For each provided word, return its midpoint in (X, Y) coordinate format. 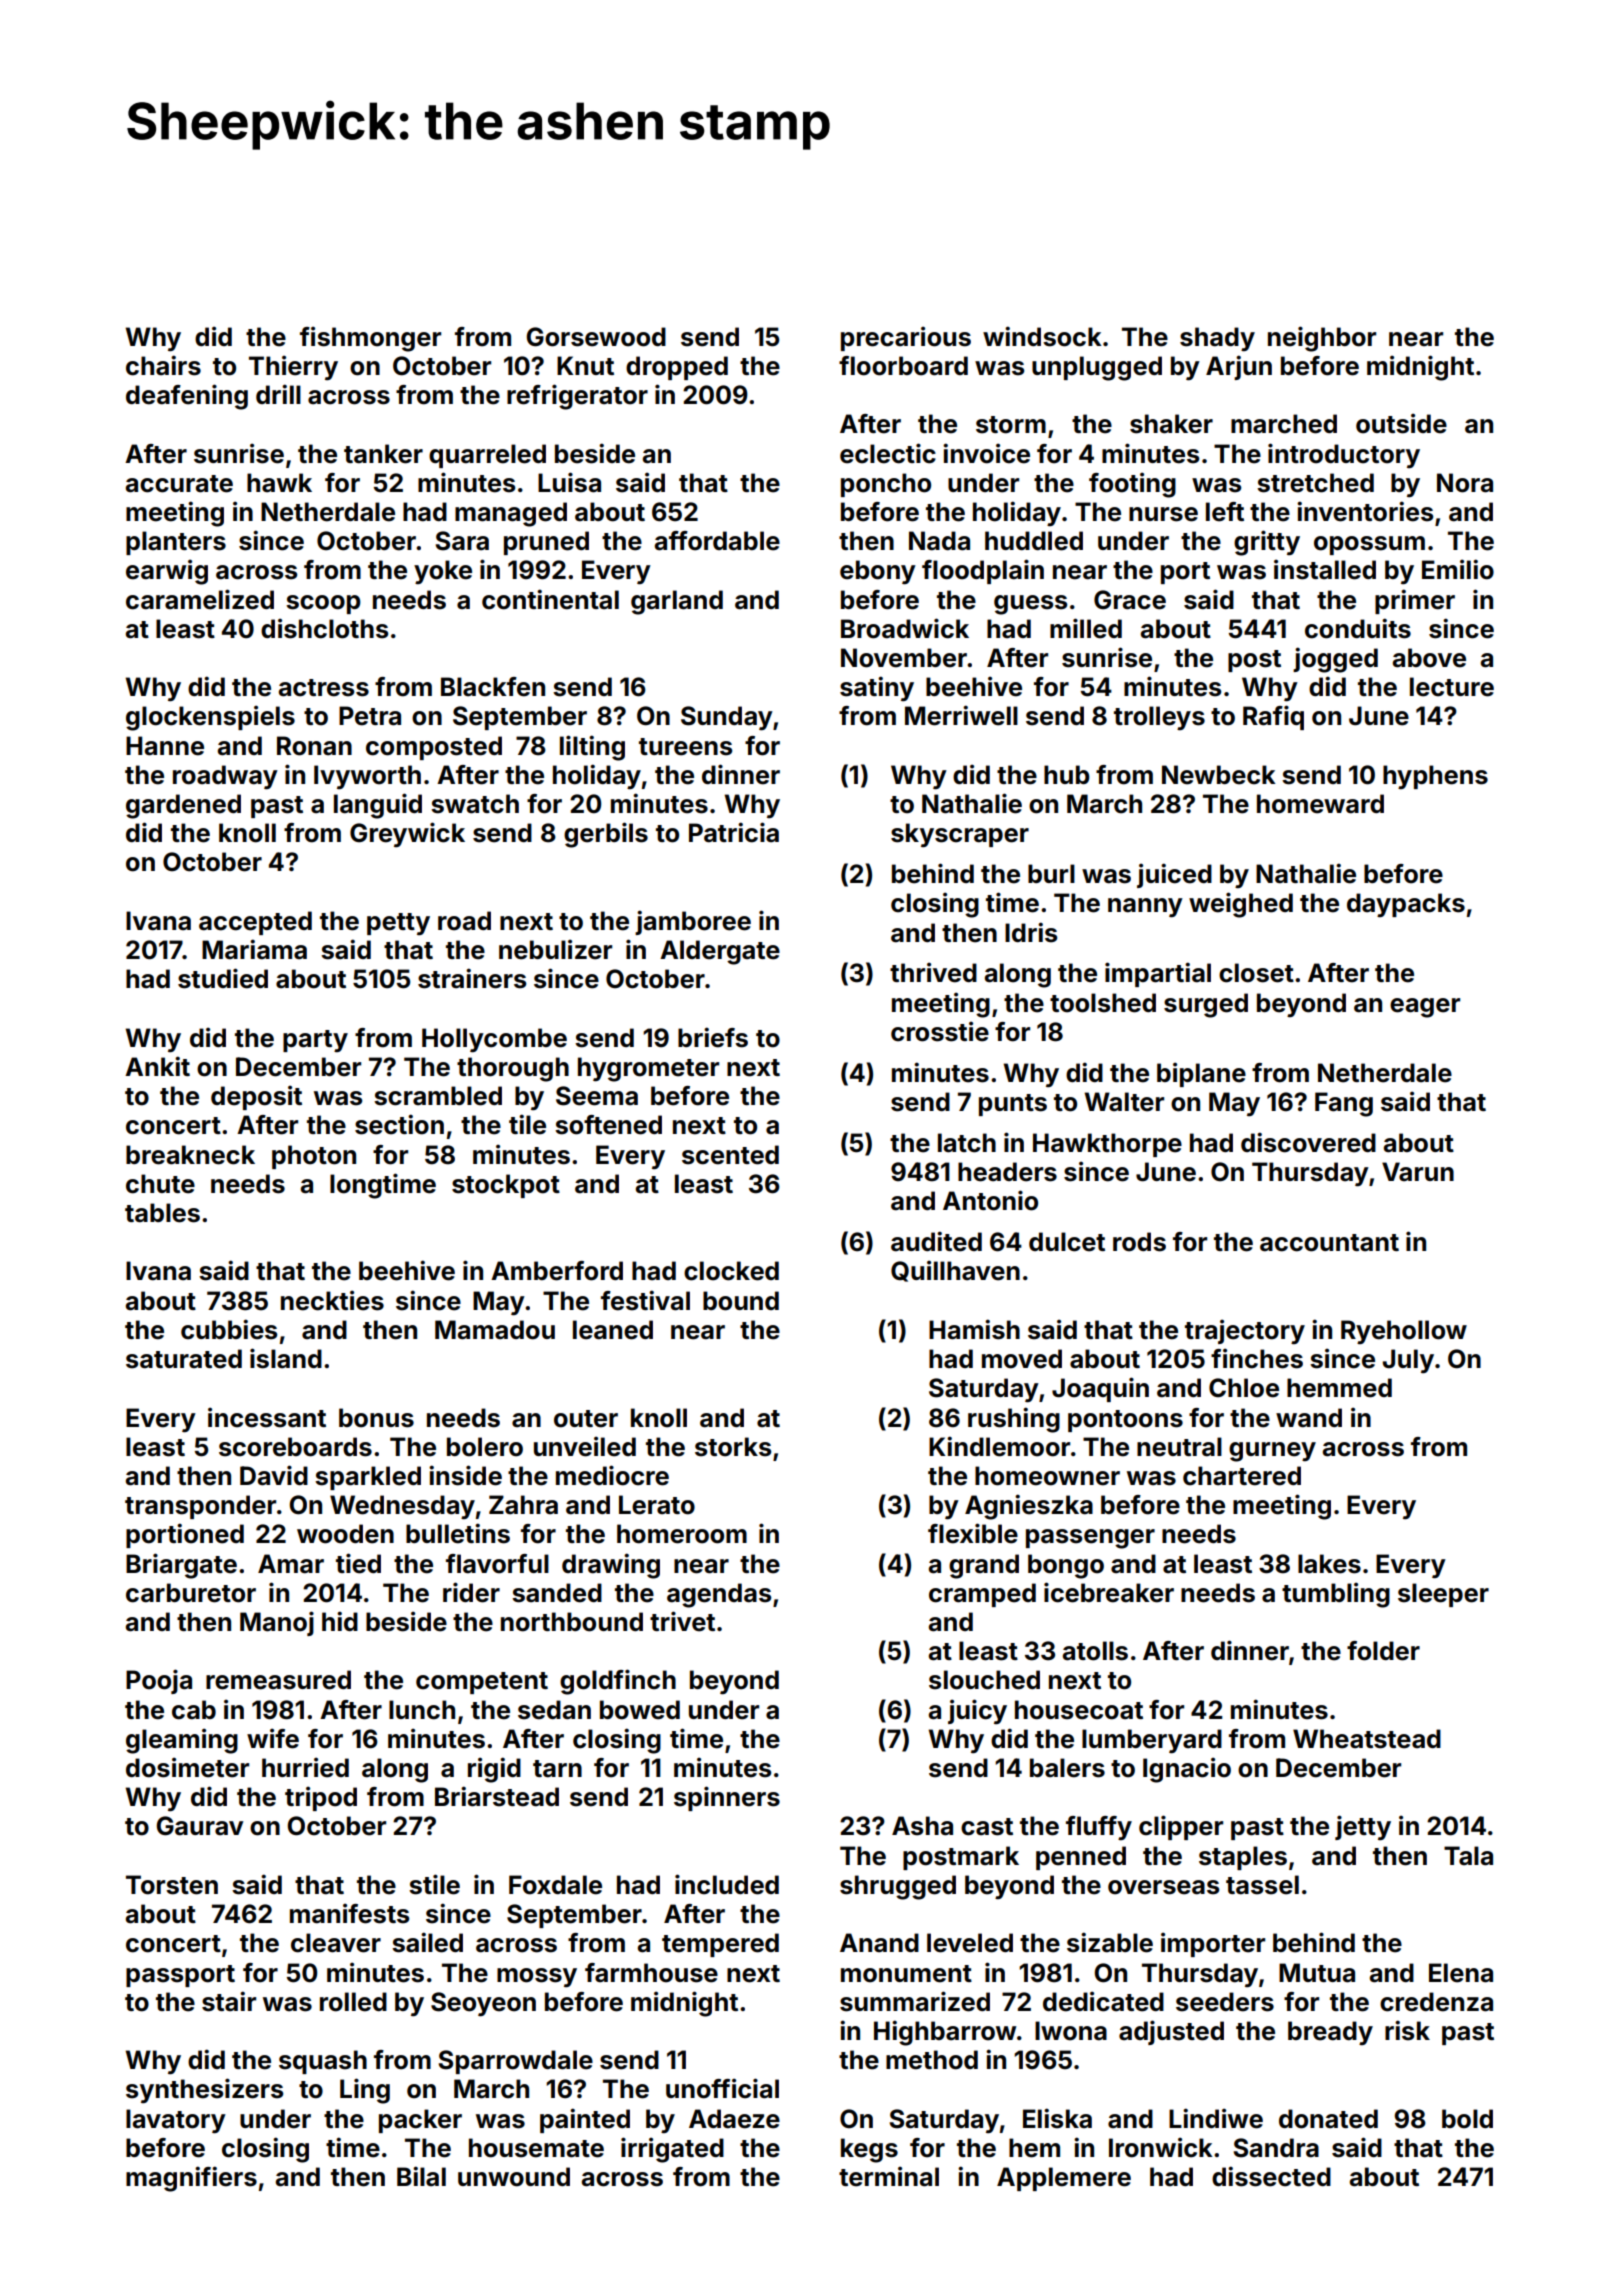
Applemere (1064, 2179)
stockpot (506, 1186)
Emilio (1458, 569)
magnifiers (191, 2179)
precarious (906, 338)
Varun (1418, 1172)
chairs (163, 365)
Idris (1031, 932)
